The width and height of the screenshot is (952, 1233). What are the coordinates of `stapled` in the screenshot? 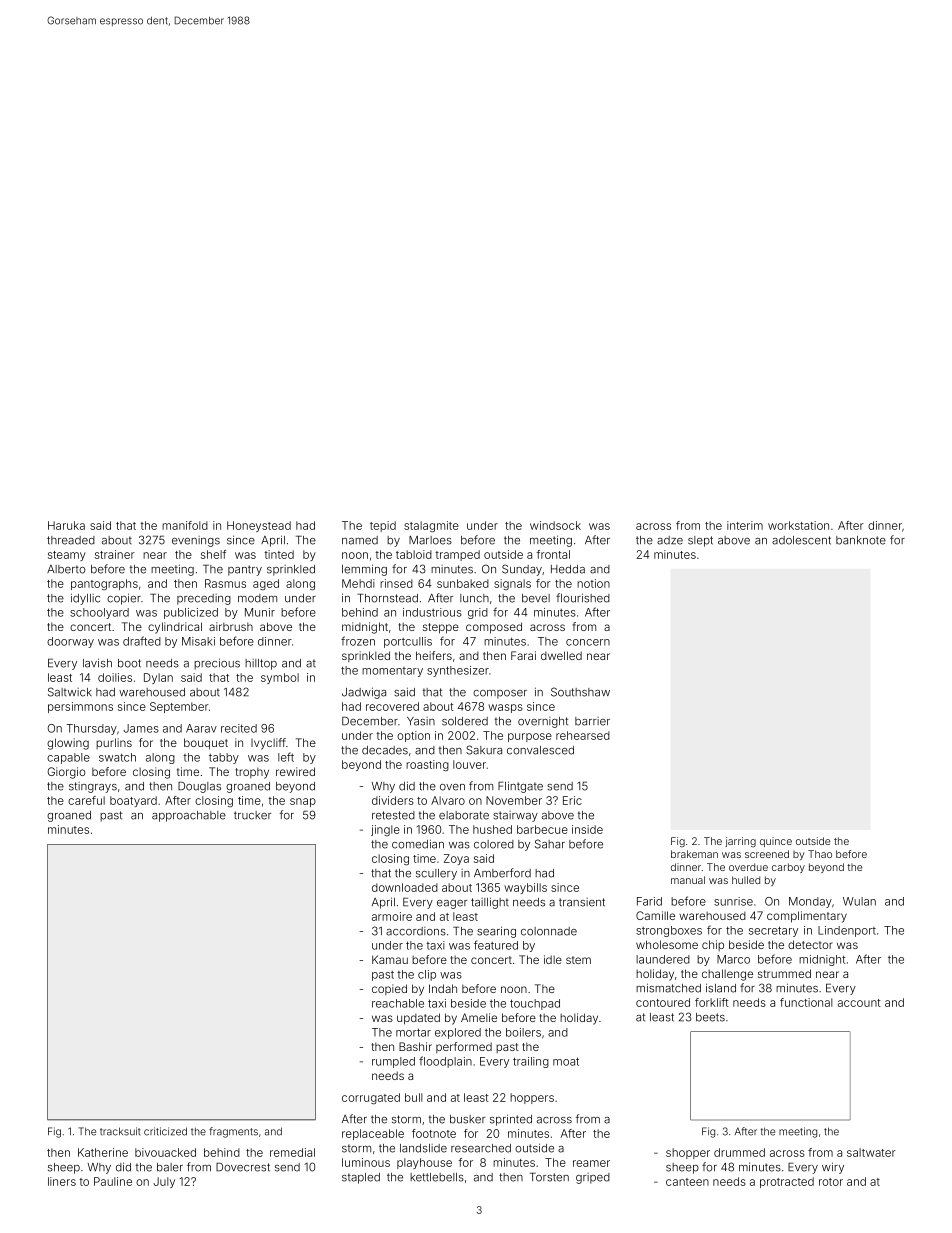 It's located at (361, 1178).
